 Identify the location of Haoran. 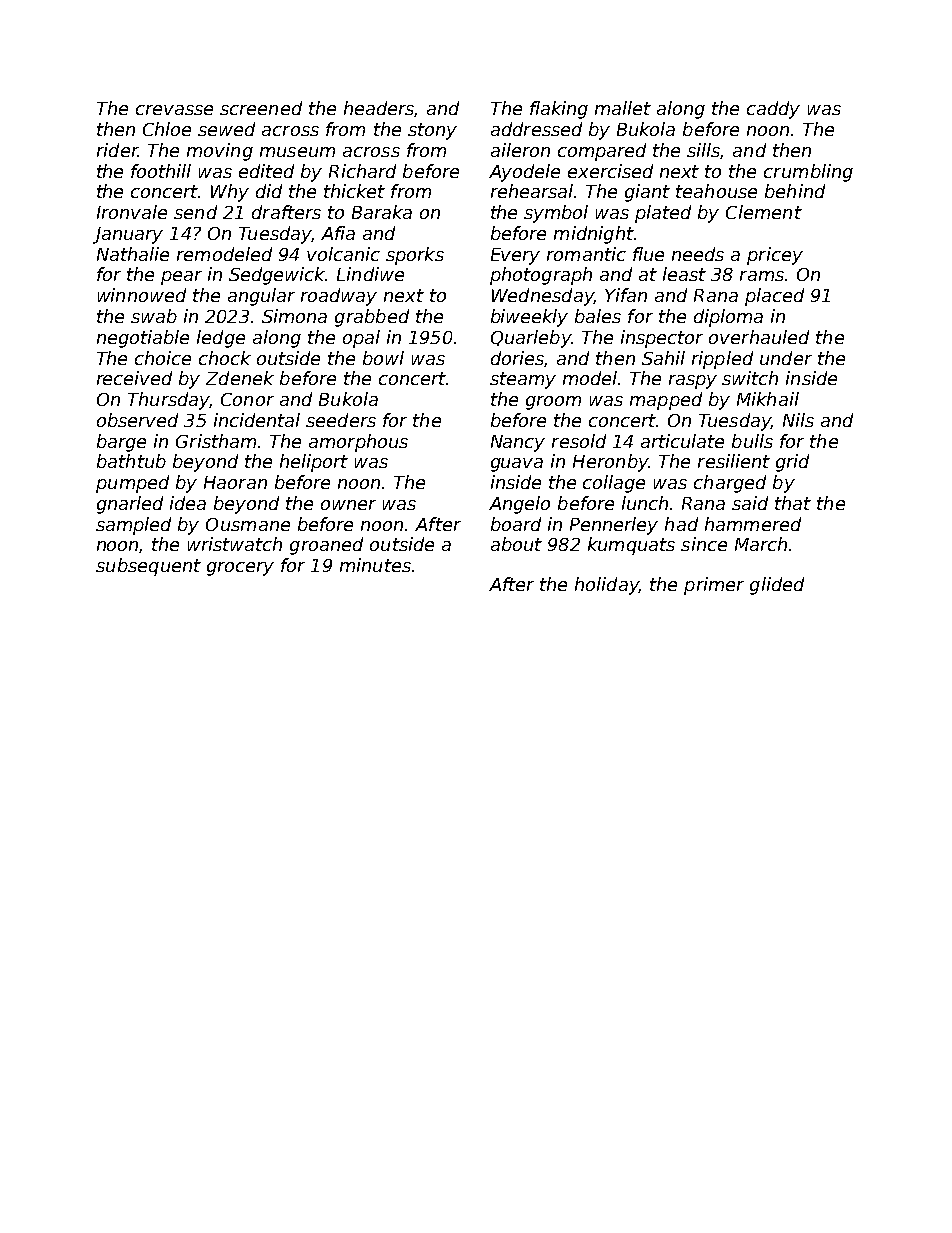
(235, 482).
